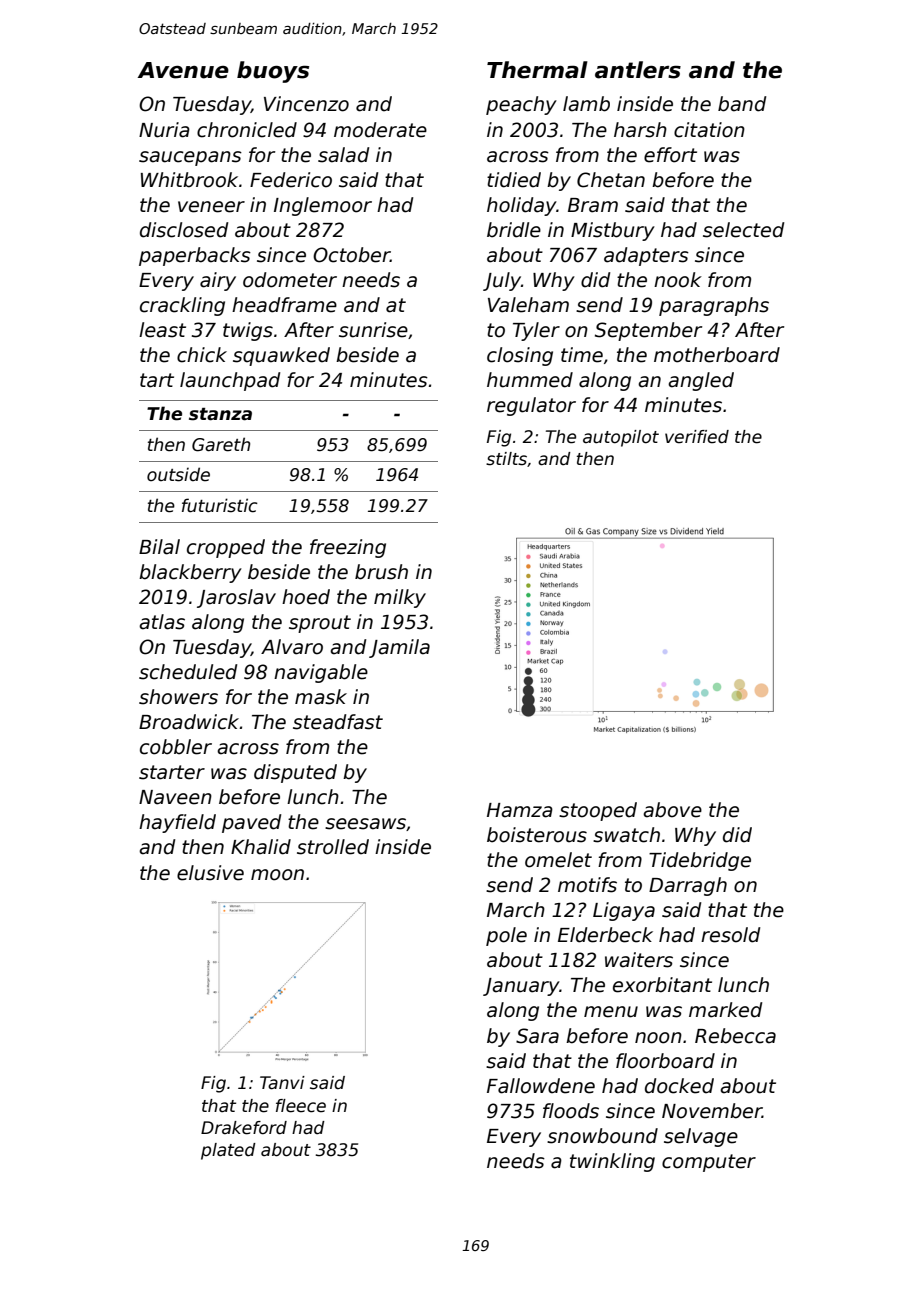 This screenshot has width=924, height=1311. Describe the element at coordinates (247, 130) in the screenshot. I see `chronicled` at that location.
